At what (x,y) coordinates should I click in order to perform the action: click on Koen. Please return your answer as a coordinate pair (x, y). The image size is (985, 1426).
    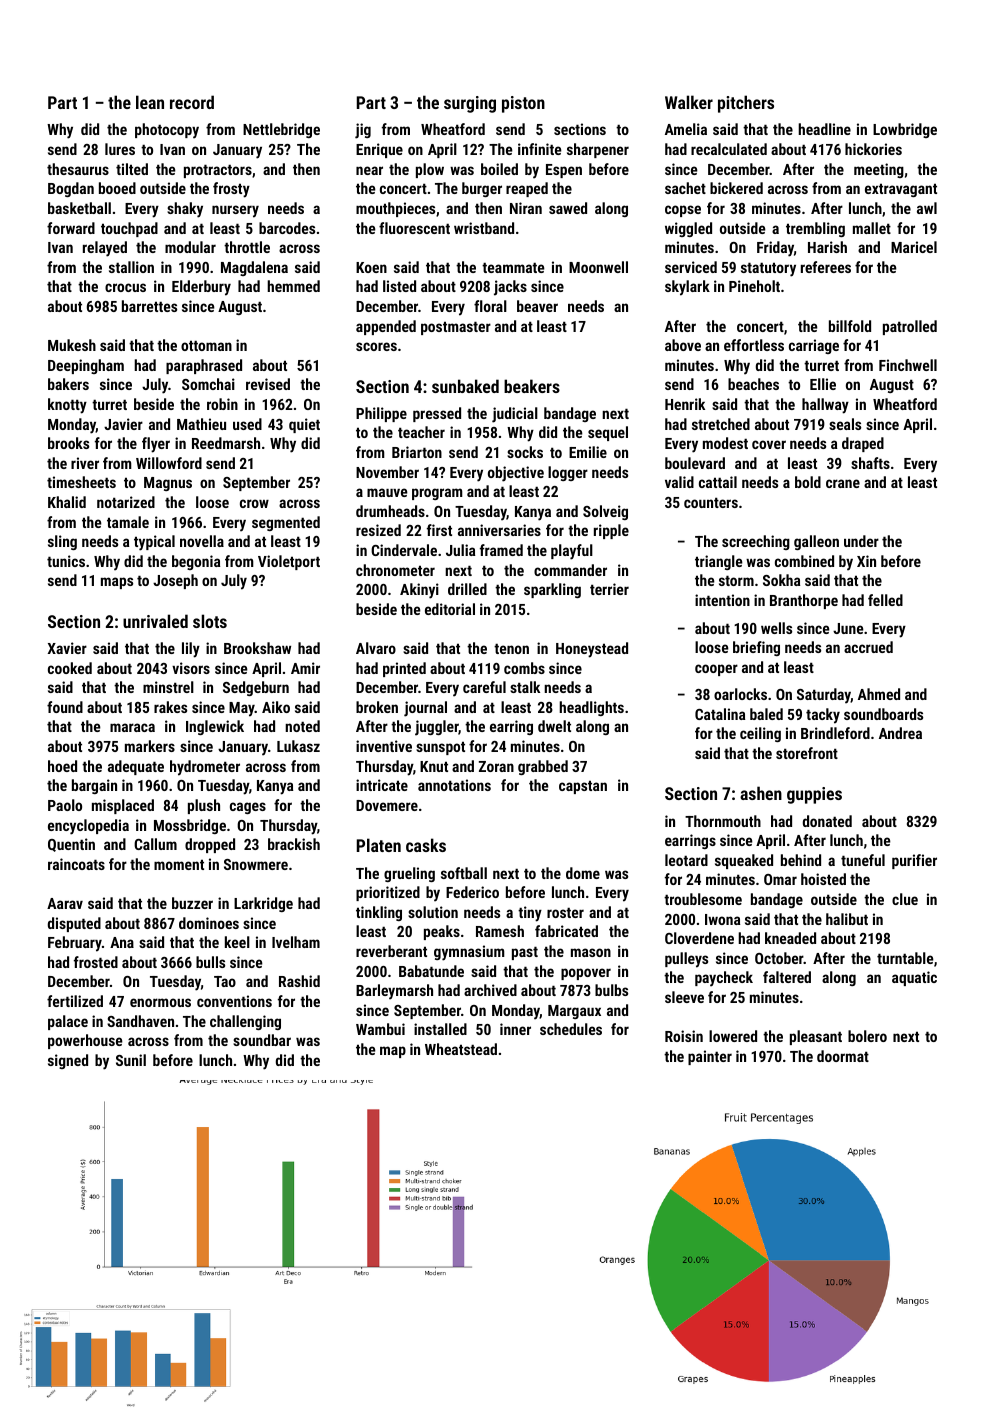
    Looking at the image, I should click on (371, 267).
